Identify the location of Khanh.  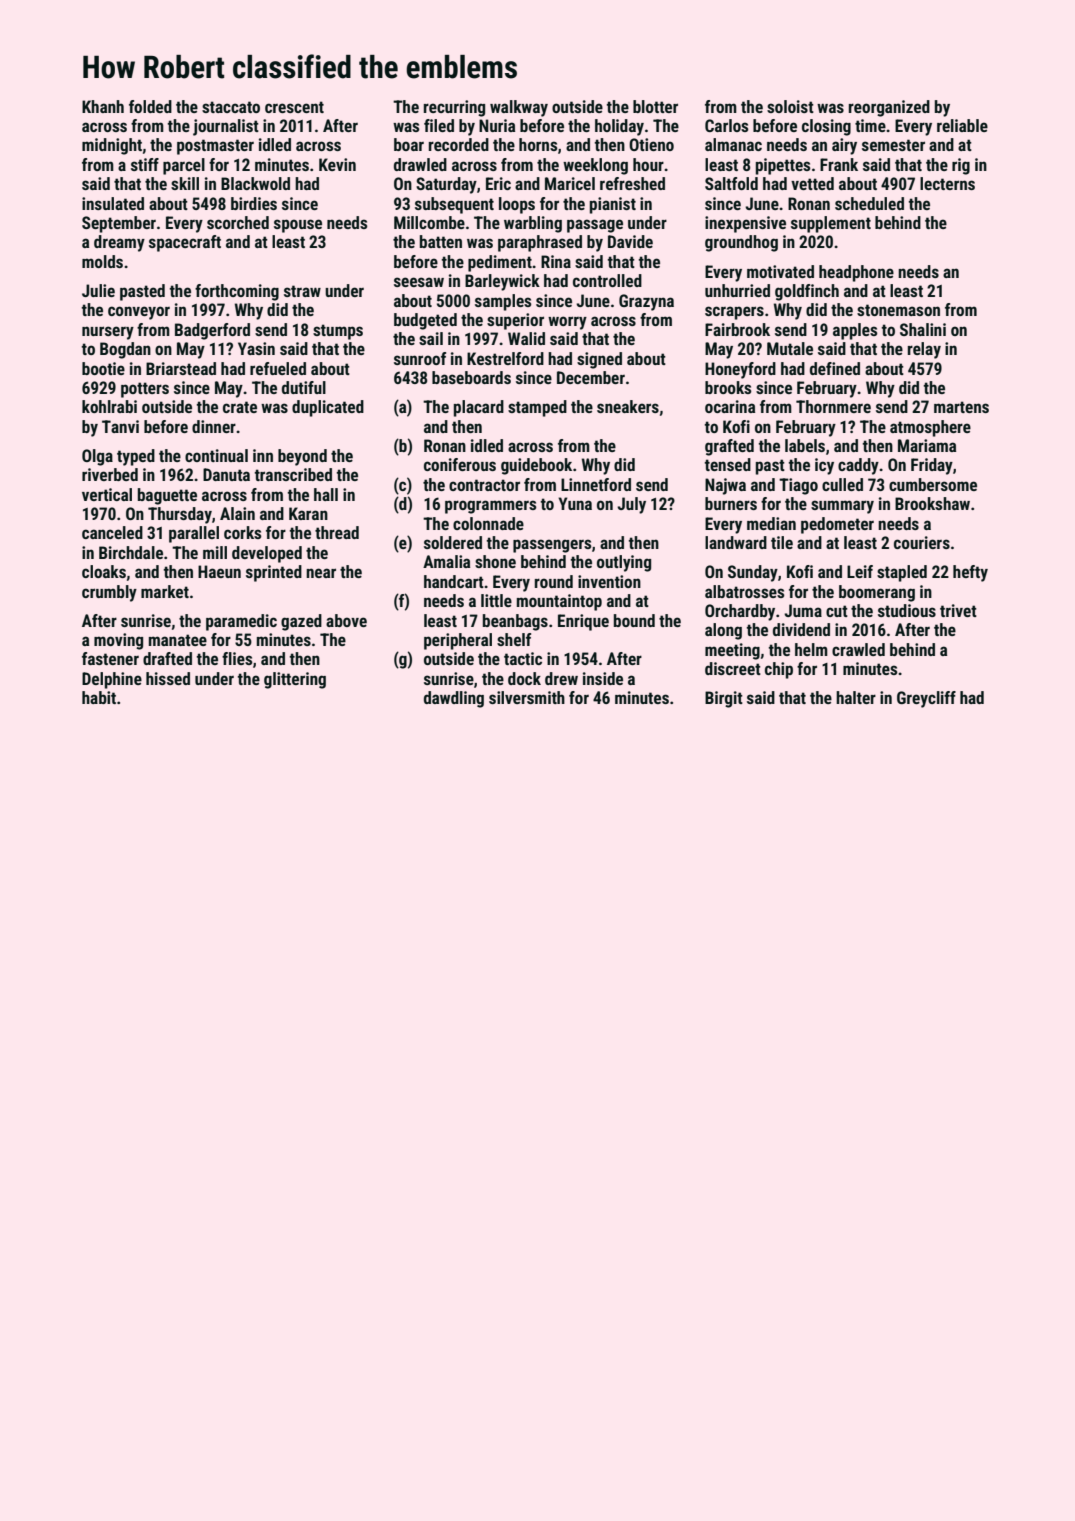
(103, 106).
